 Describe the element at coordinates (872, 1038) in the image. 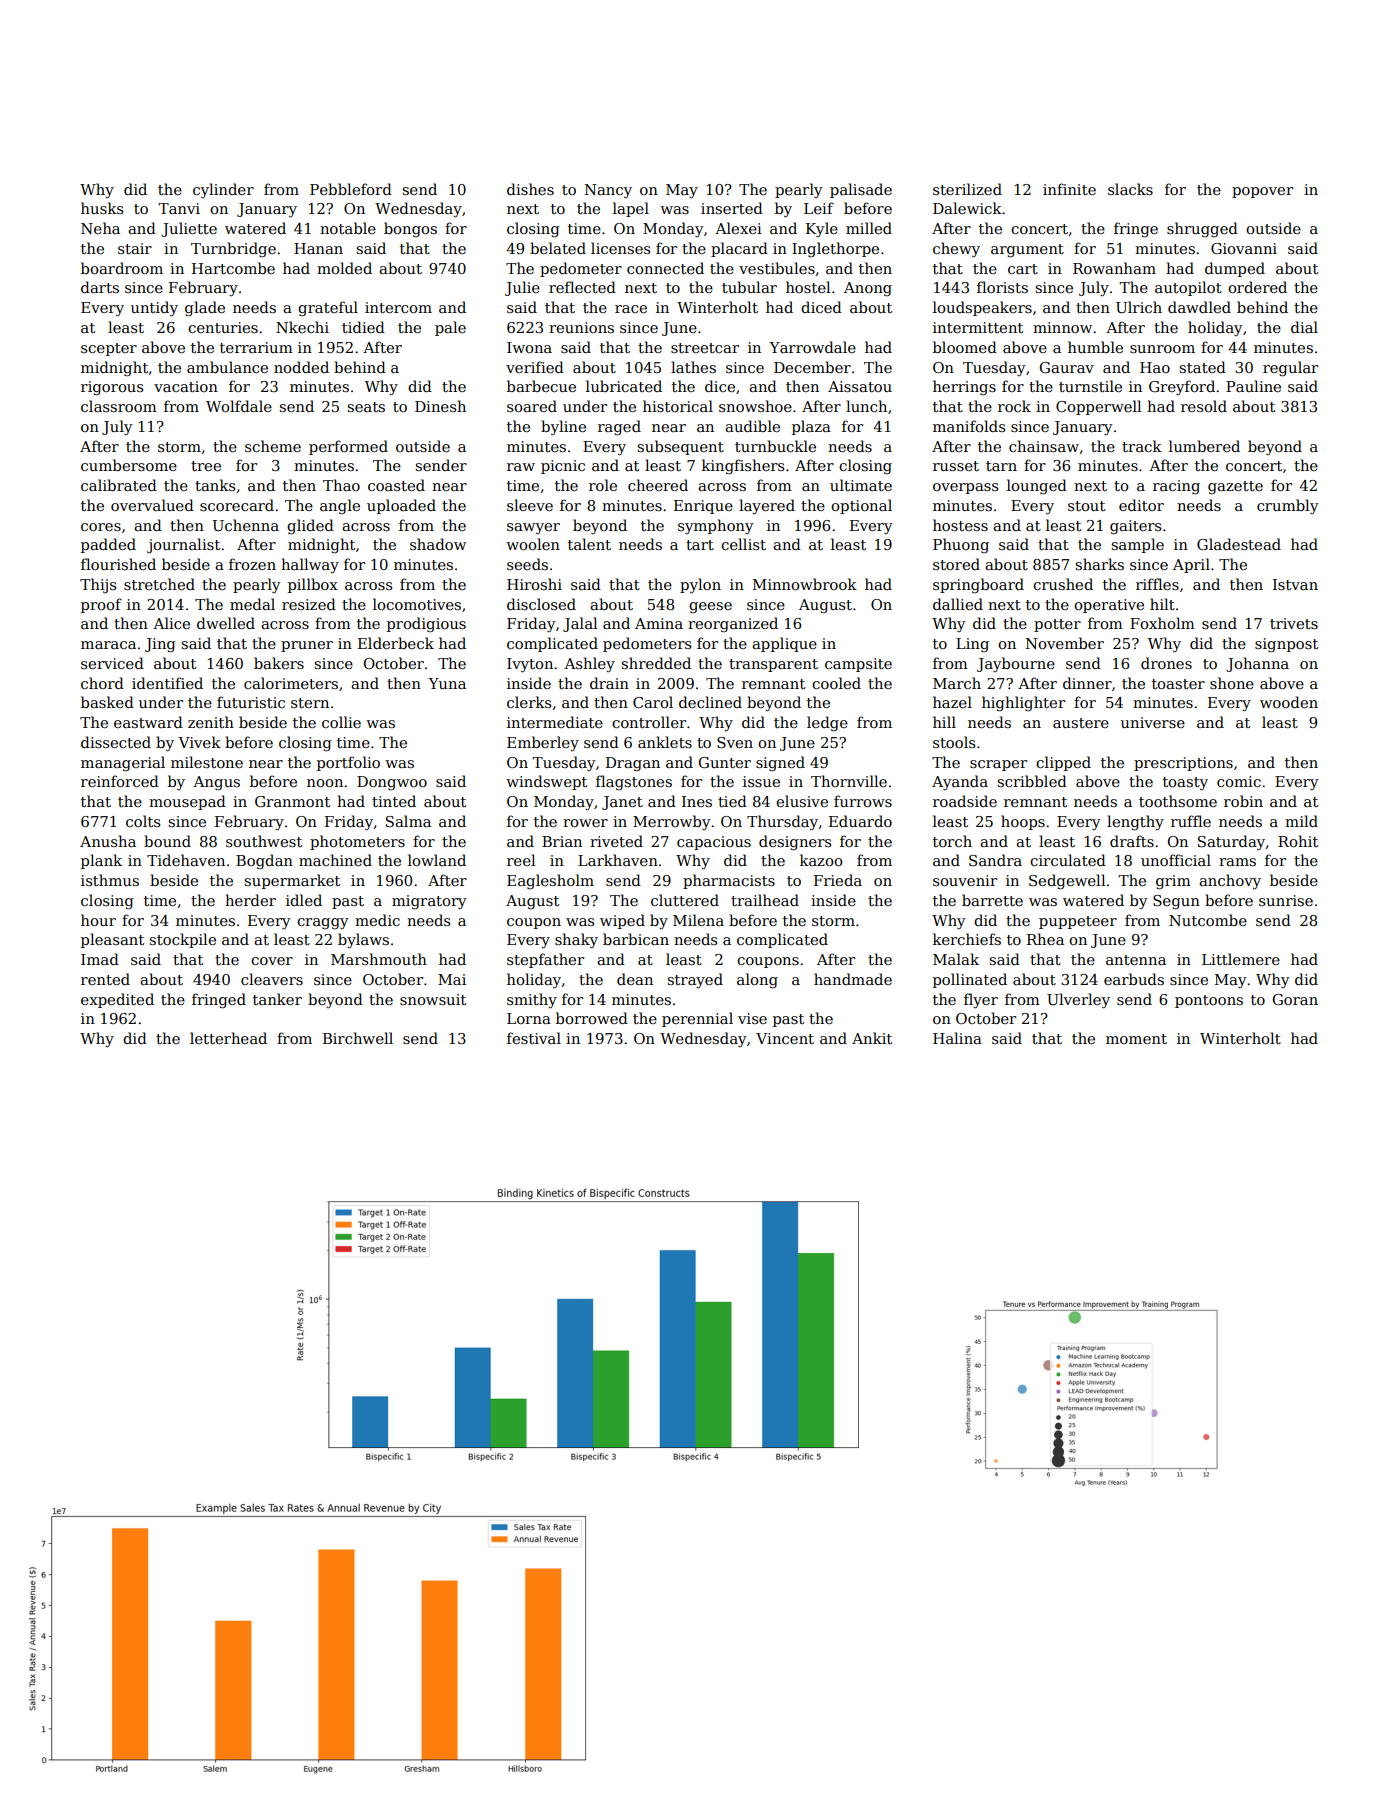

I see `Ankit` at that location.
